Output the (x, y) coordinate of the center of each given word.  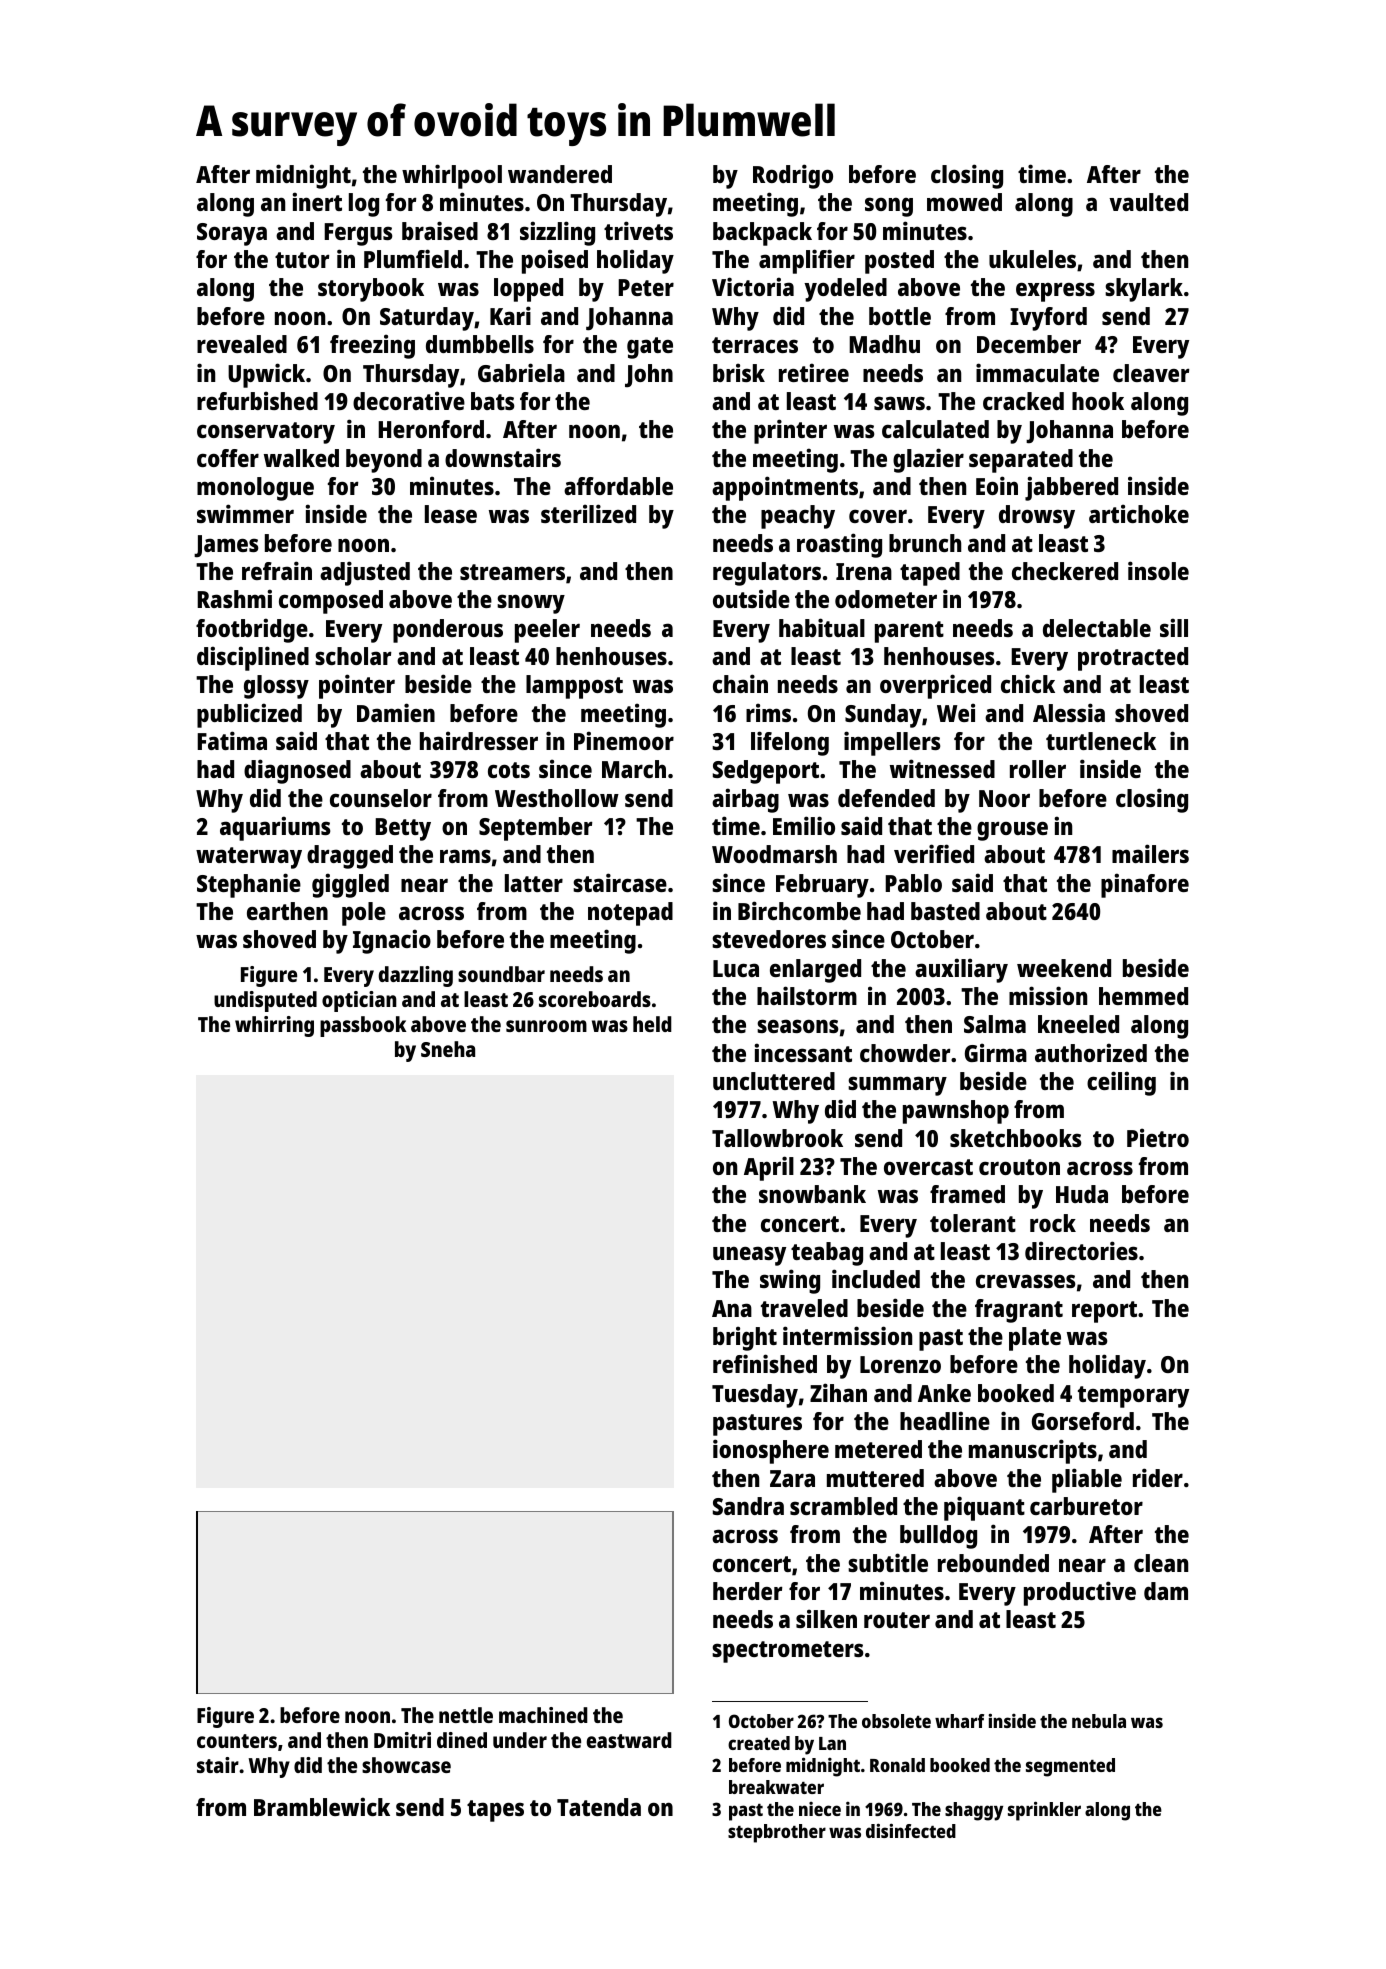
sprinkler (1044, 1811)
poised (555, 261)
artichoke (1139, 513)
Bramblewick (322, 1806)
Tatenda (599, 1807)
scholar (353, 656)
